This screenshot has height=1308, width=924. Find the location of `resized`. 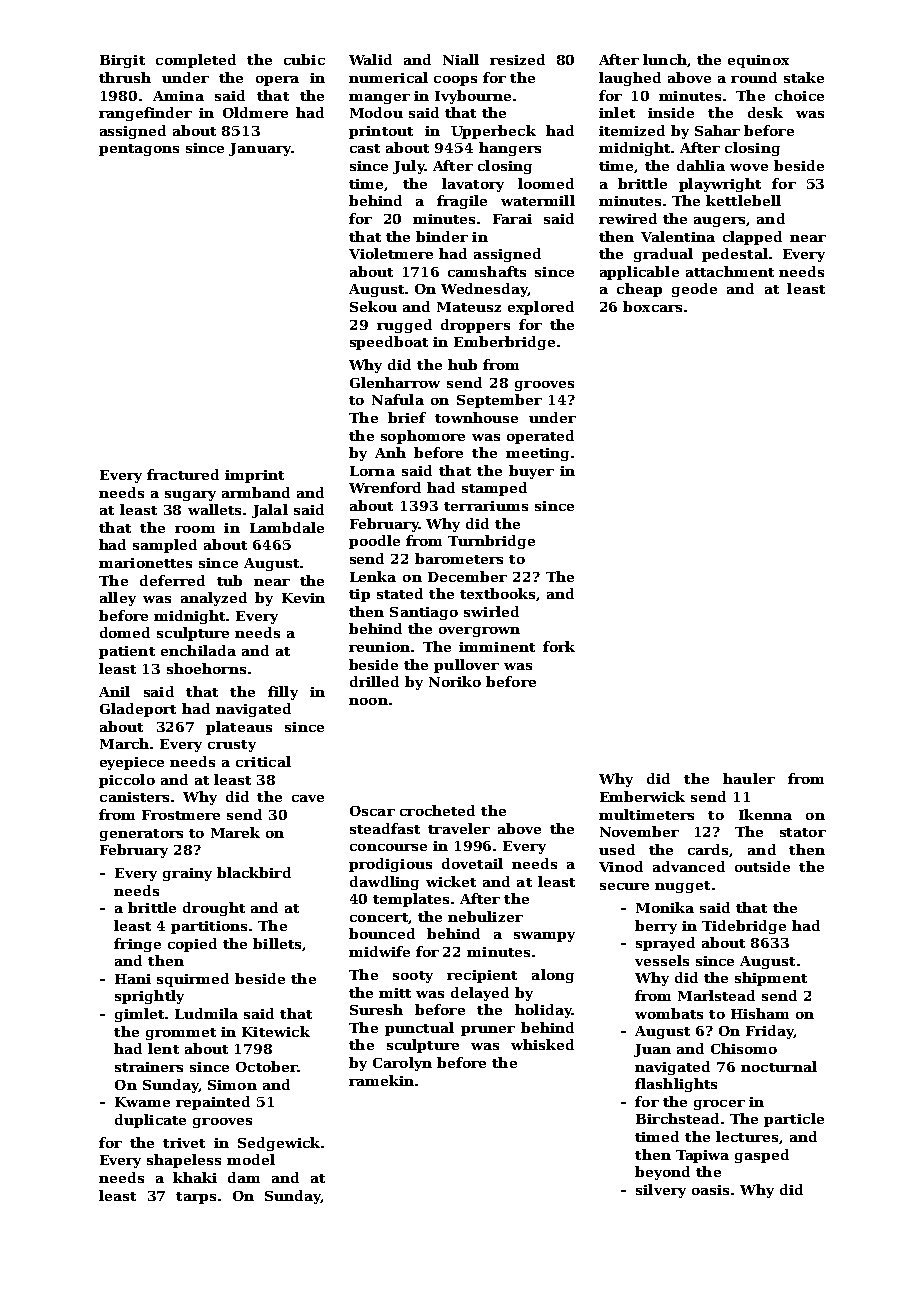

resized is located at coordinates (517, 59).
